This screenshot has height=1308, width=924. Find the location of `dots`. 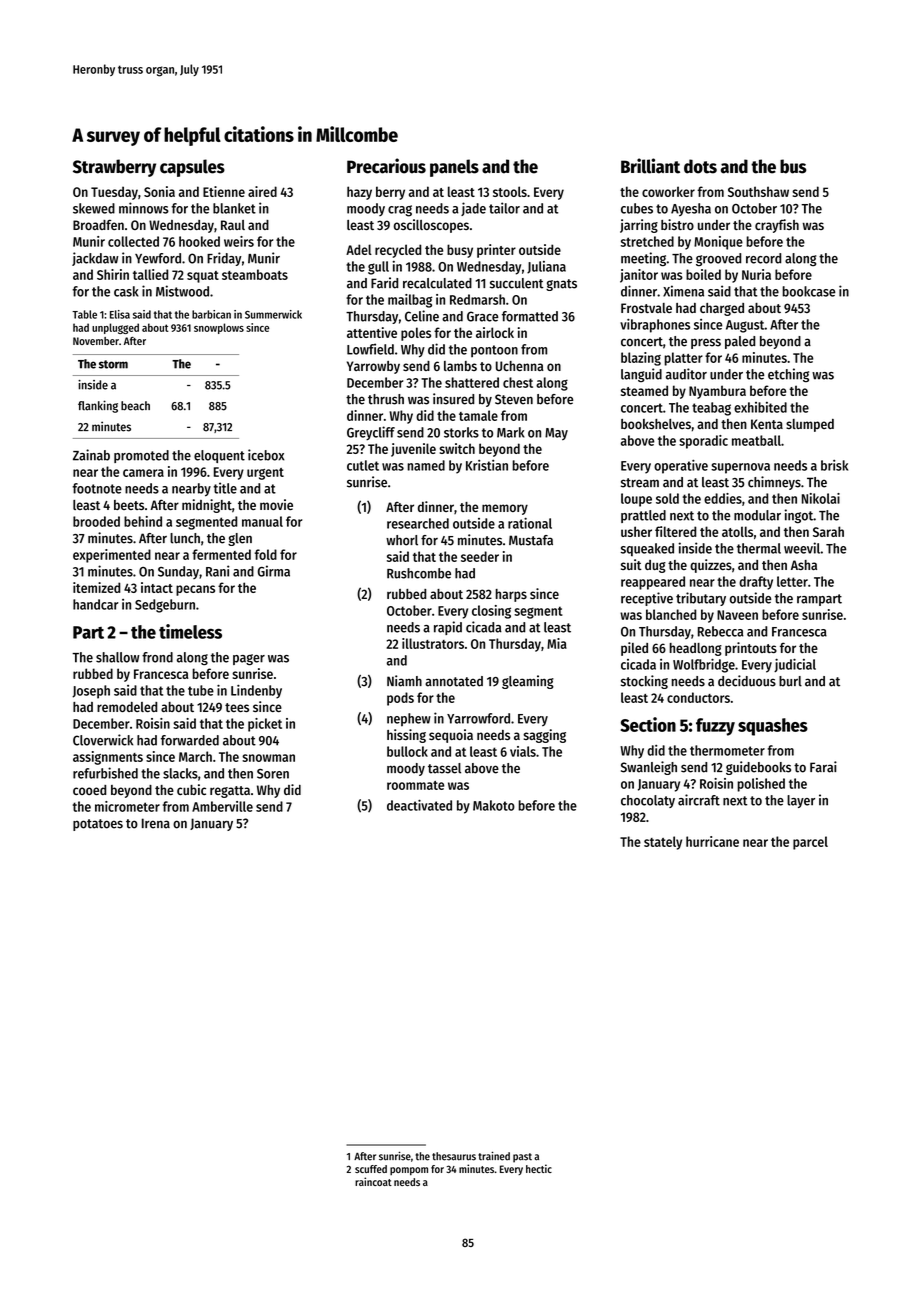

dots is located at coordinates (700, 166).
